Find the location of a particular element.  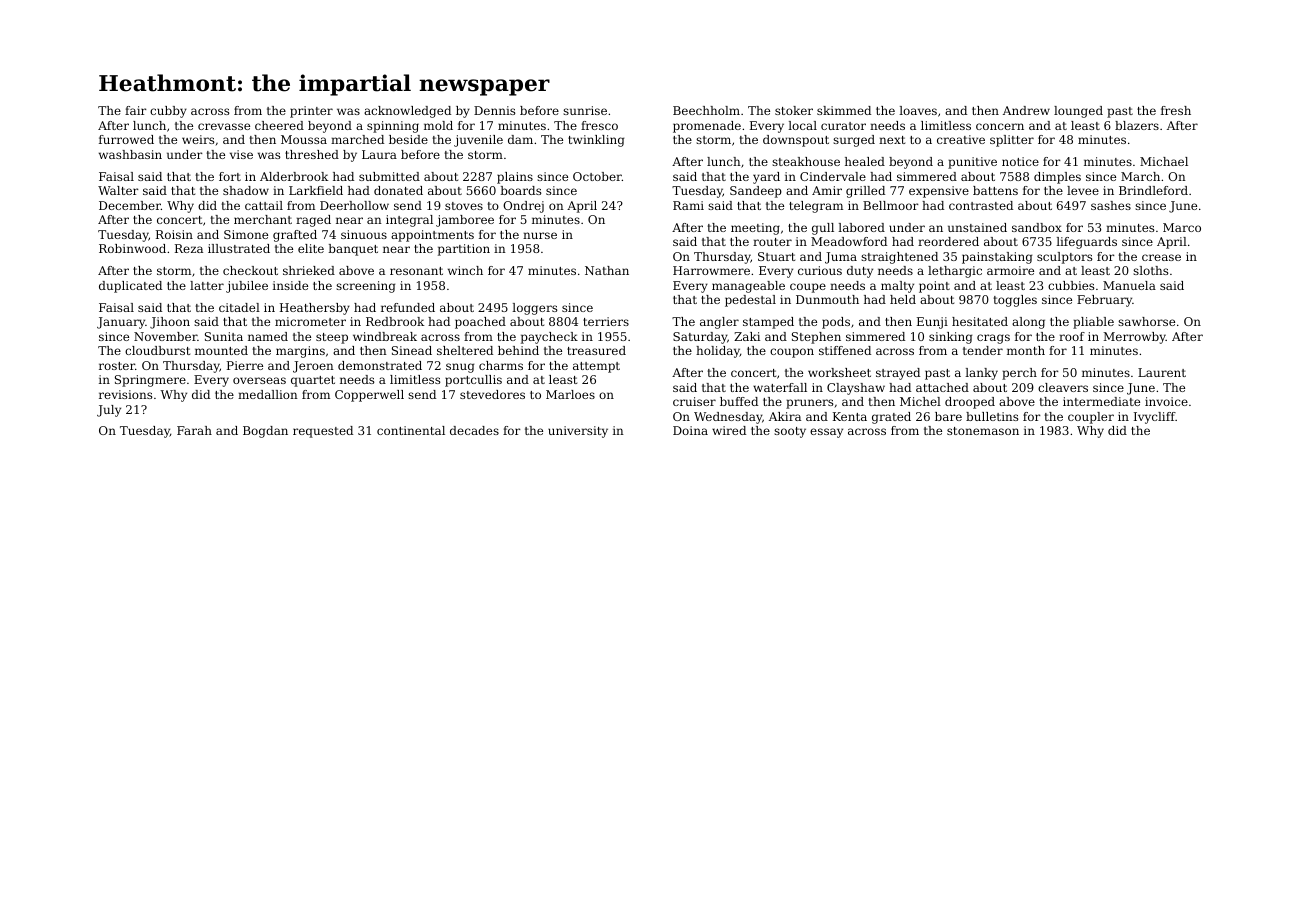

lanky is located at coordinates (981, 374).
